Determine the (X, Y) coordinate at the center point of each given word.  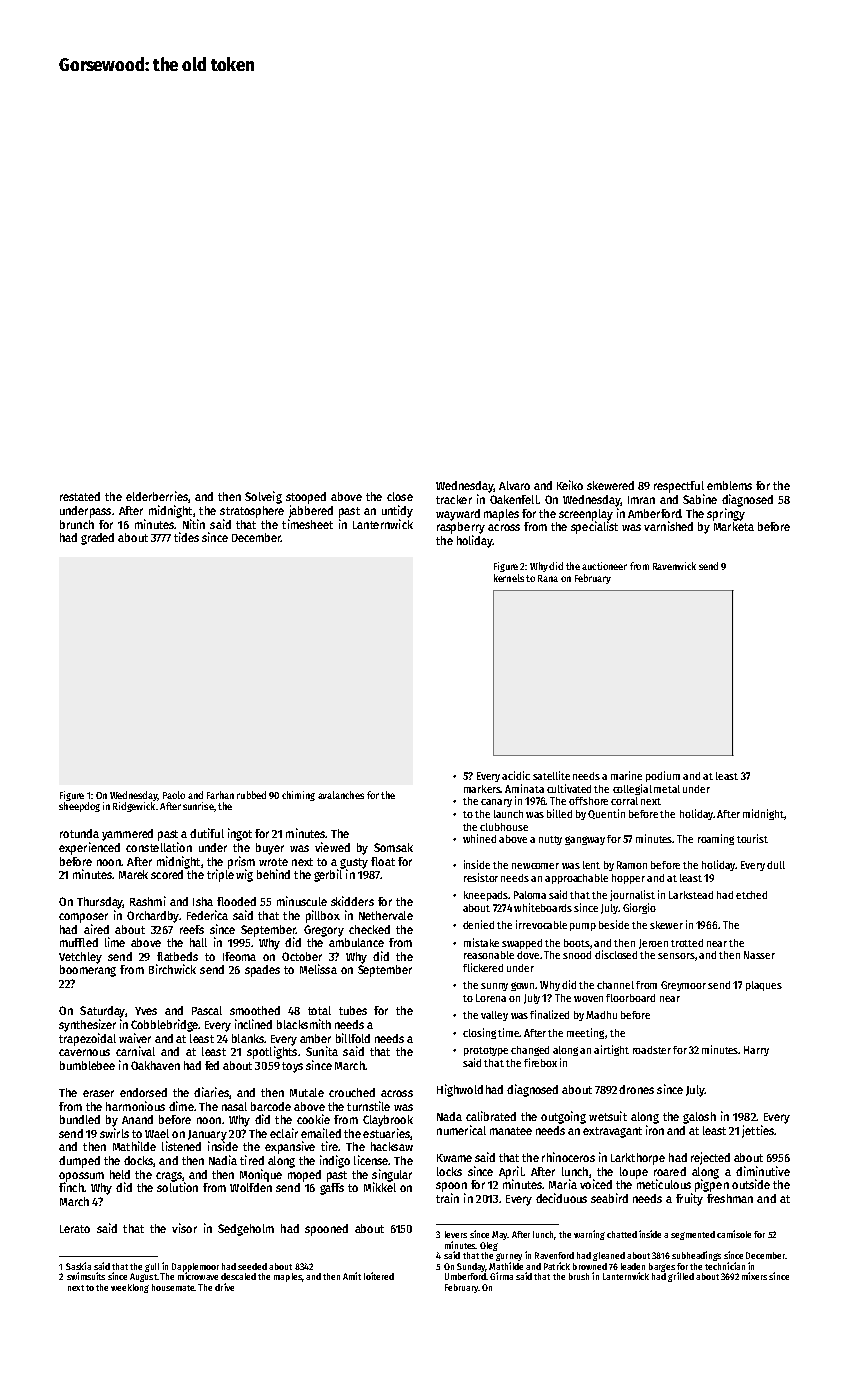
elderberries (157, 496)
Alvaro (514, 485)
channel (615, 985)
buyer (270, 849)
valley (494, 1016)
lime (115, 942)
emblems (729, 485)
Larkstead (691, 895)
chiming (298, 796)
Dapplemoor (195, 1267)
